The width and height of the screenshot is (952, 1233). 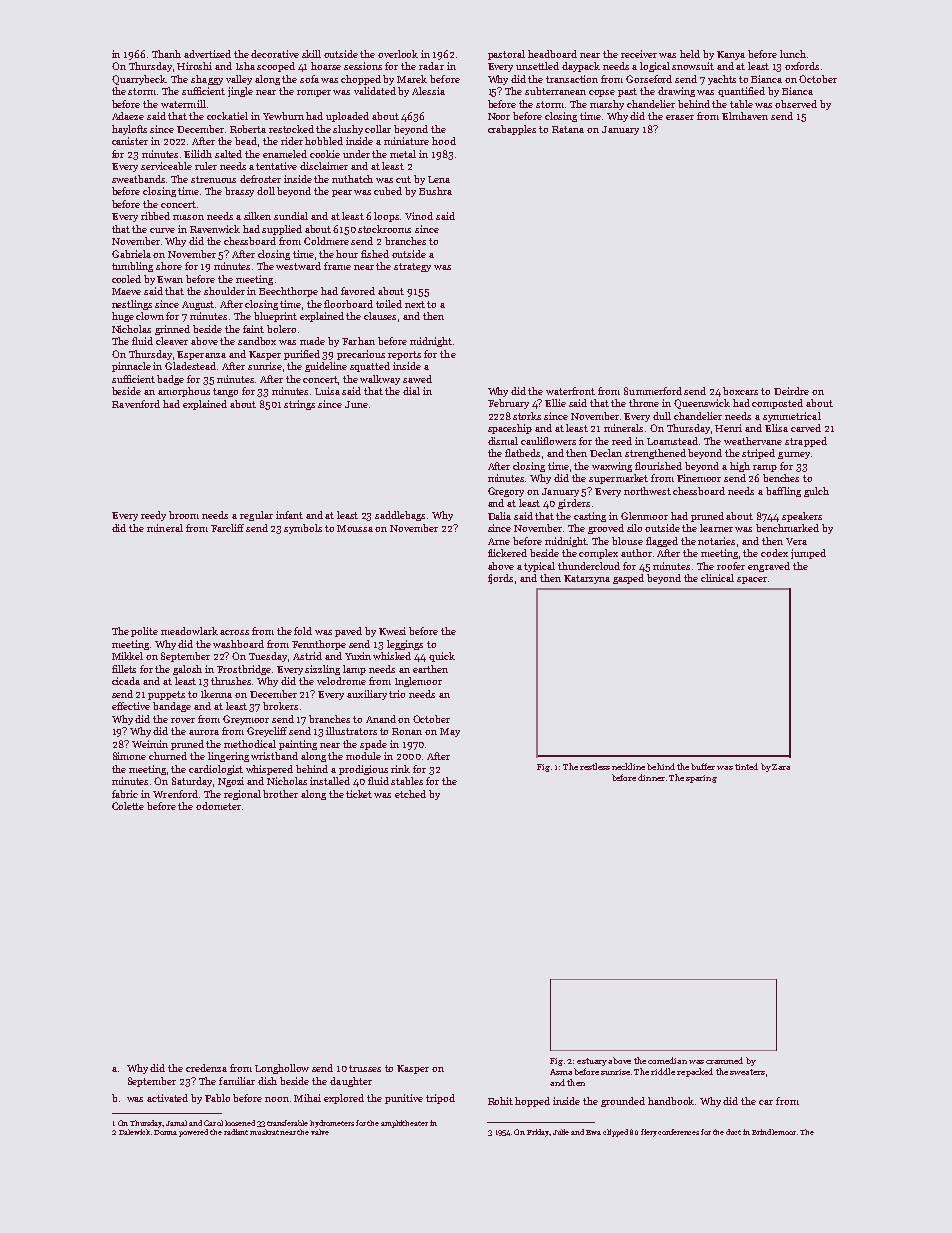 What do you see at coordinates (282, 1069) in the screenshot?
I see `Longhollow` at bounding box center [282, 1069].
